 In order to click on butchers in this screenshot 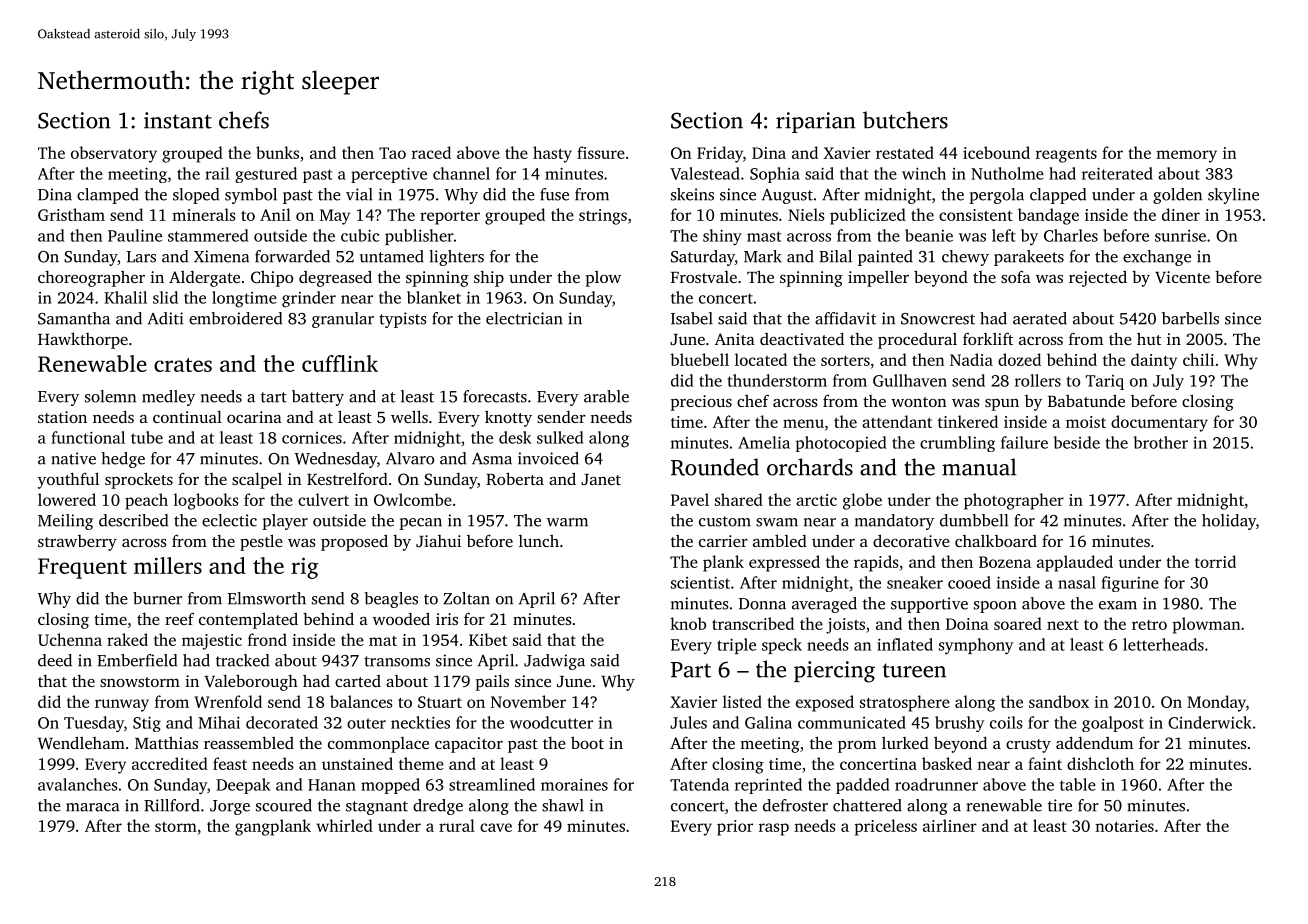, I will do `click(905, 120)`.
